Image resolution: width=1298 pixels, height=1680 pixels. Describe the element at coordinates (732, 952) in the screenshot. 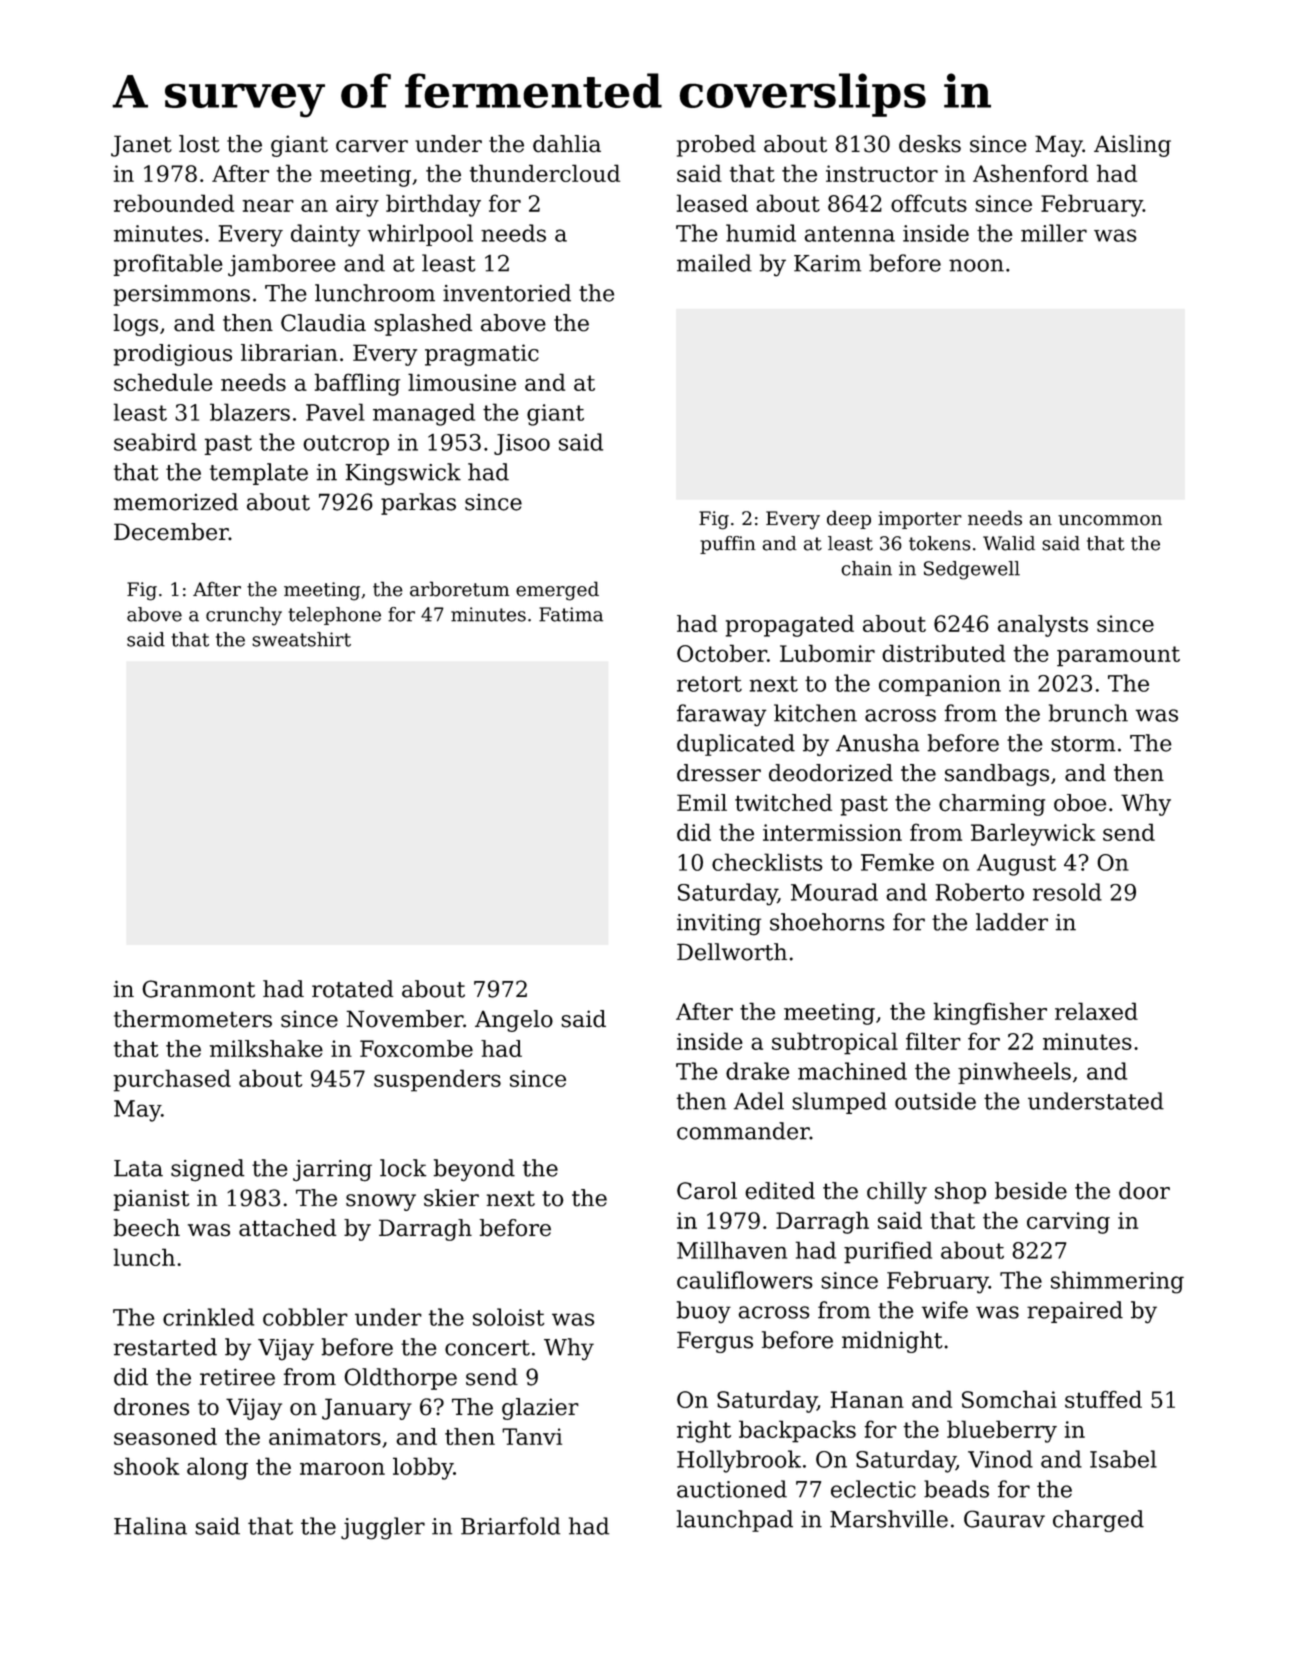

I see `Dellworth` at that location.
